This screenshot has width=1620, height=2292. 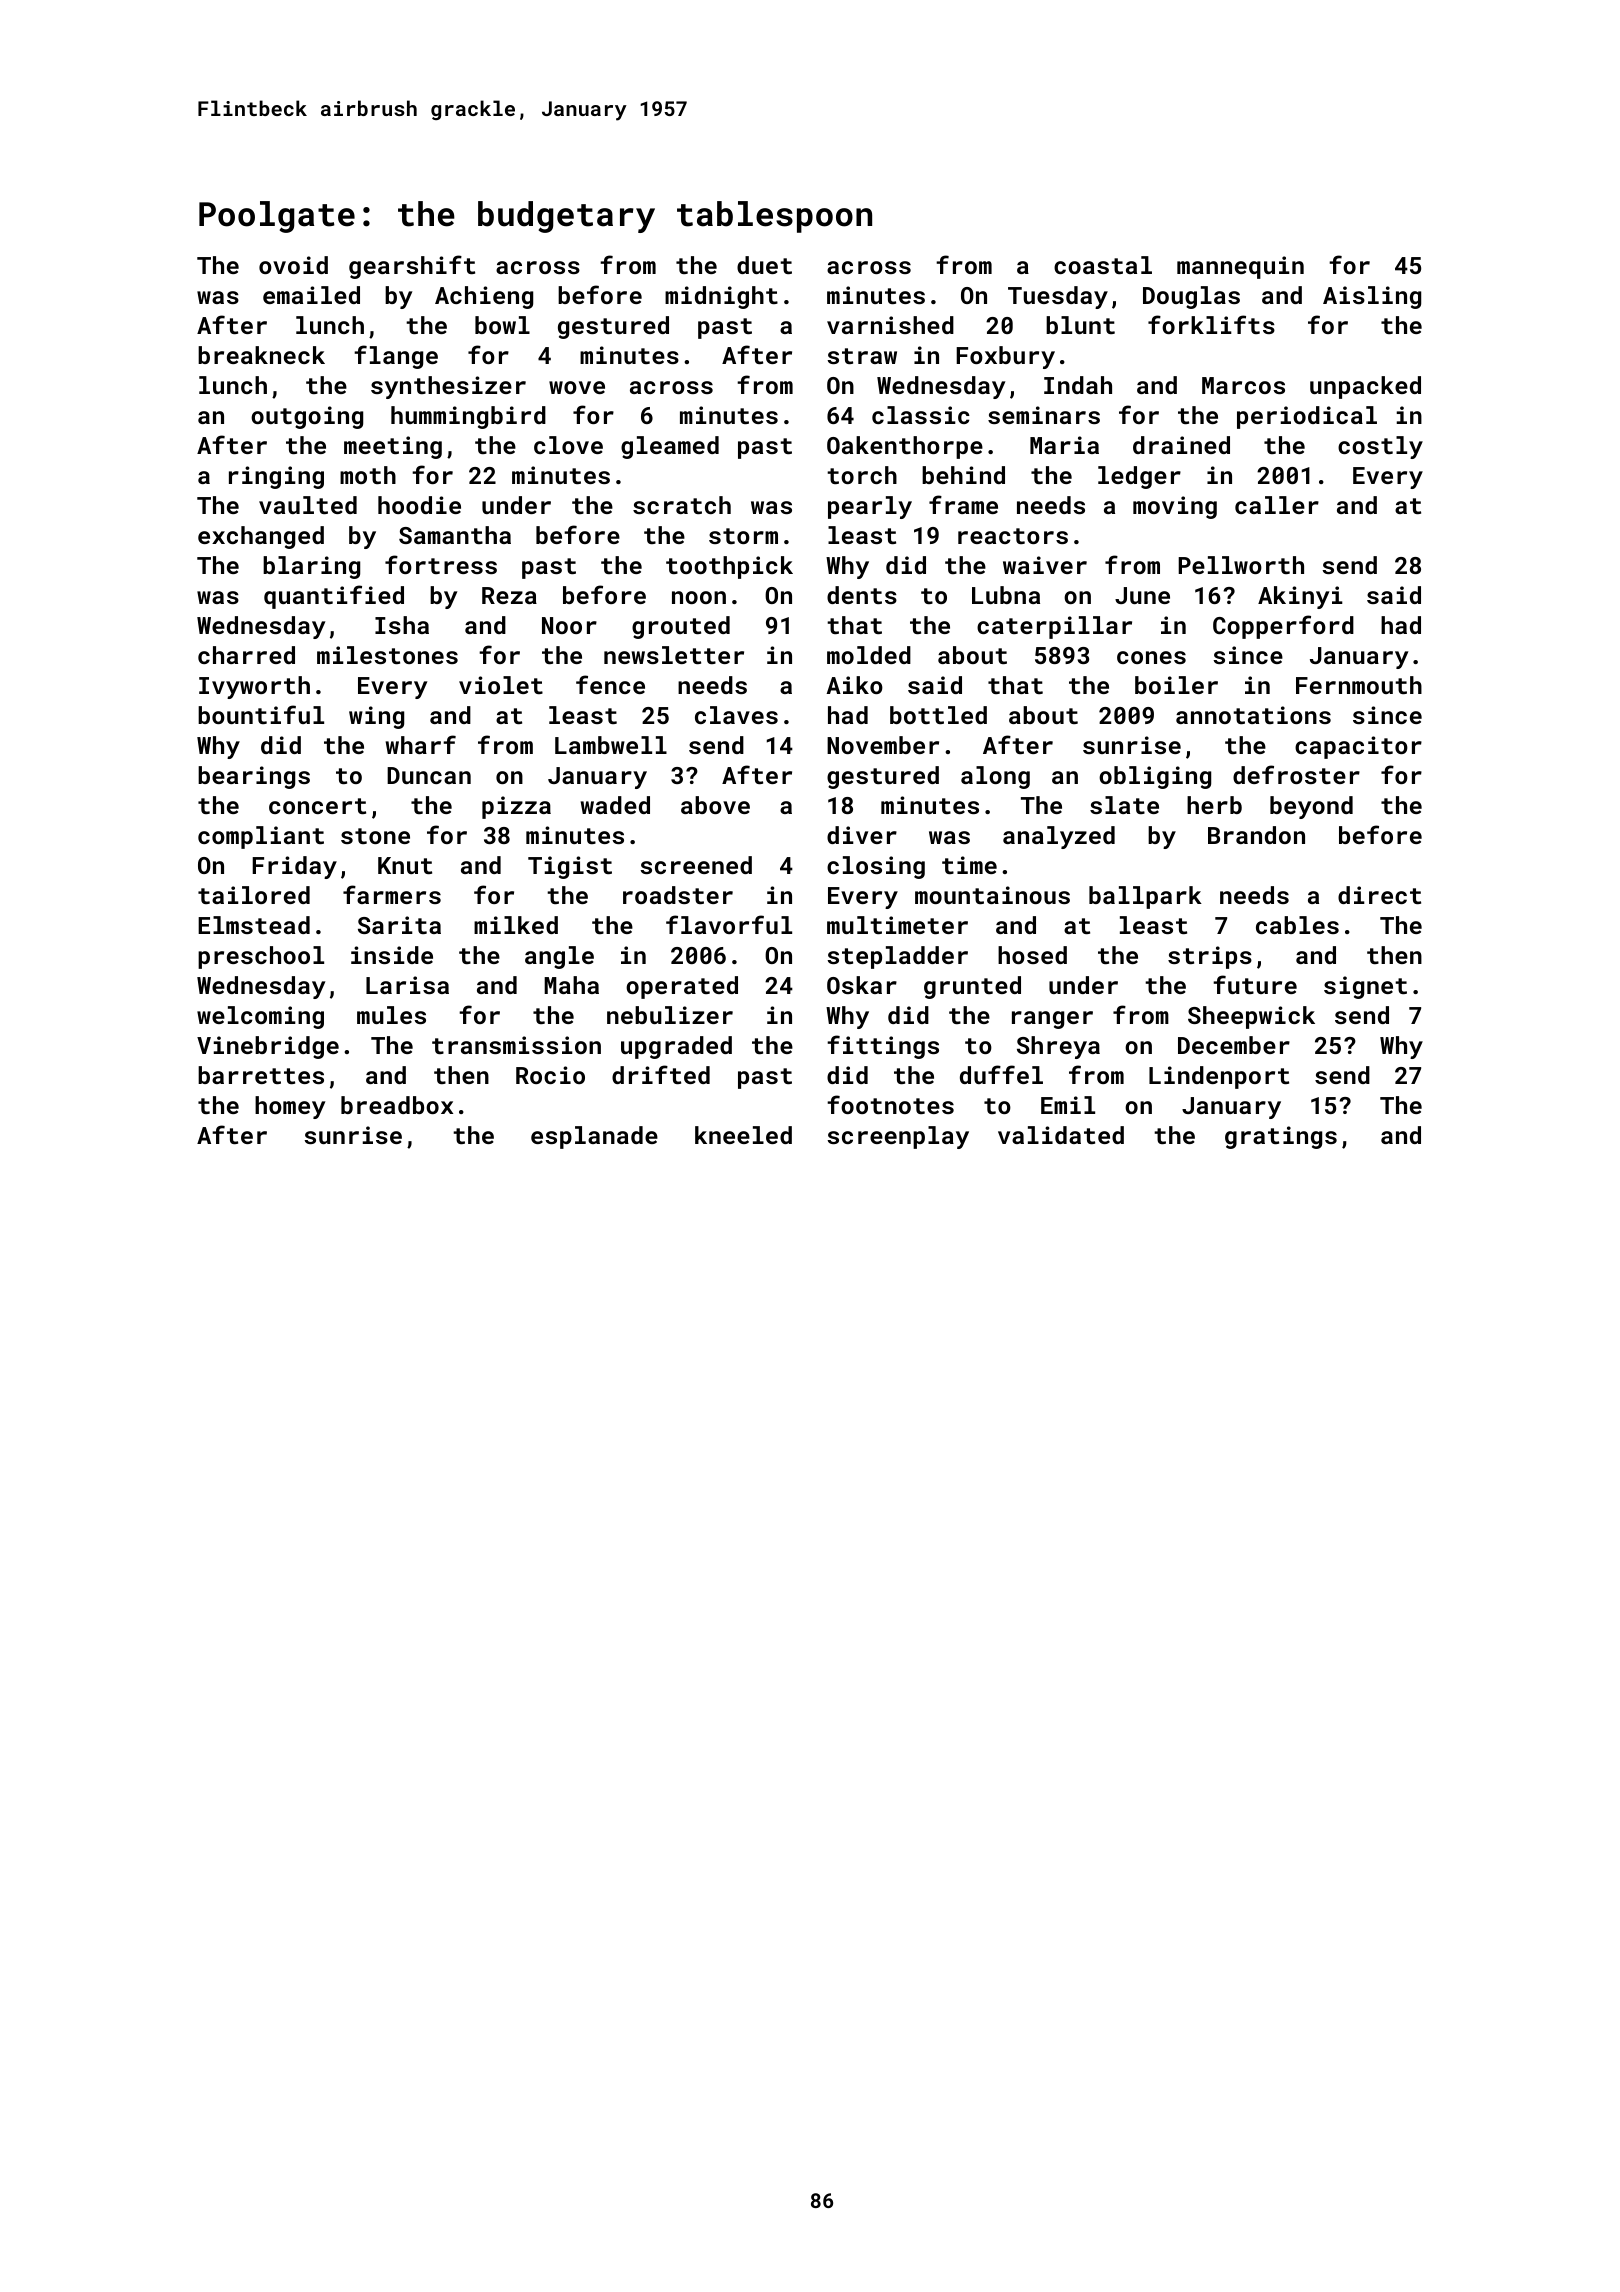 I want to click on emailed, so click(x=311, y=295).
